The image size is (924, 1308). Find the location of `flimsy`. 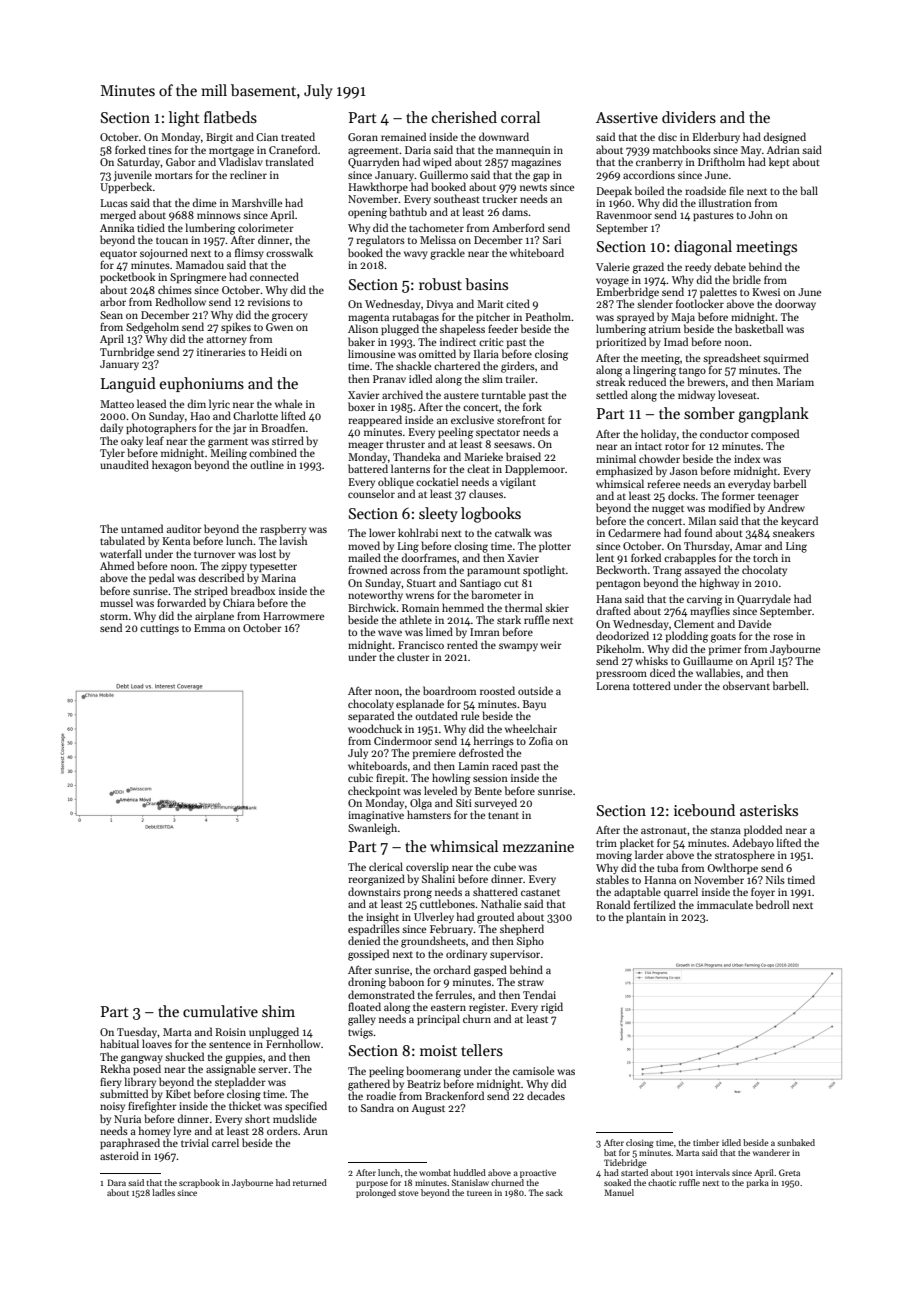

flimsy is located at coordinates (249, 253).
